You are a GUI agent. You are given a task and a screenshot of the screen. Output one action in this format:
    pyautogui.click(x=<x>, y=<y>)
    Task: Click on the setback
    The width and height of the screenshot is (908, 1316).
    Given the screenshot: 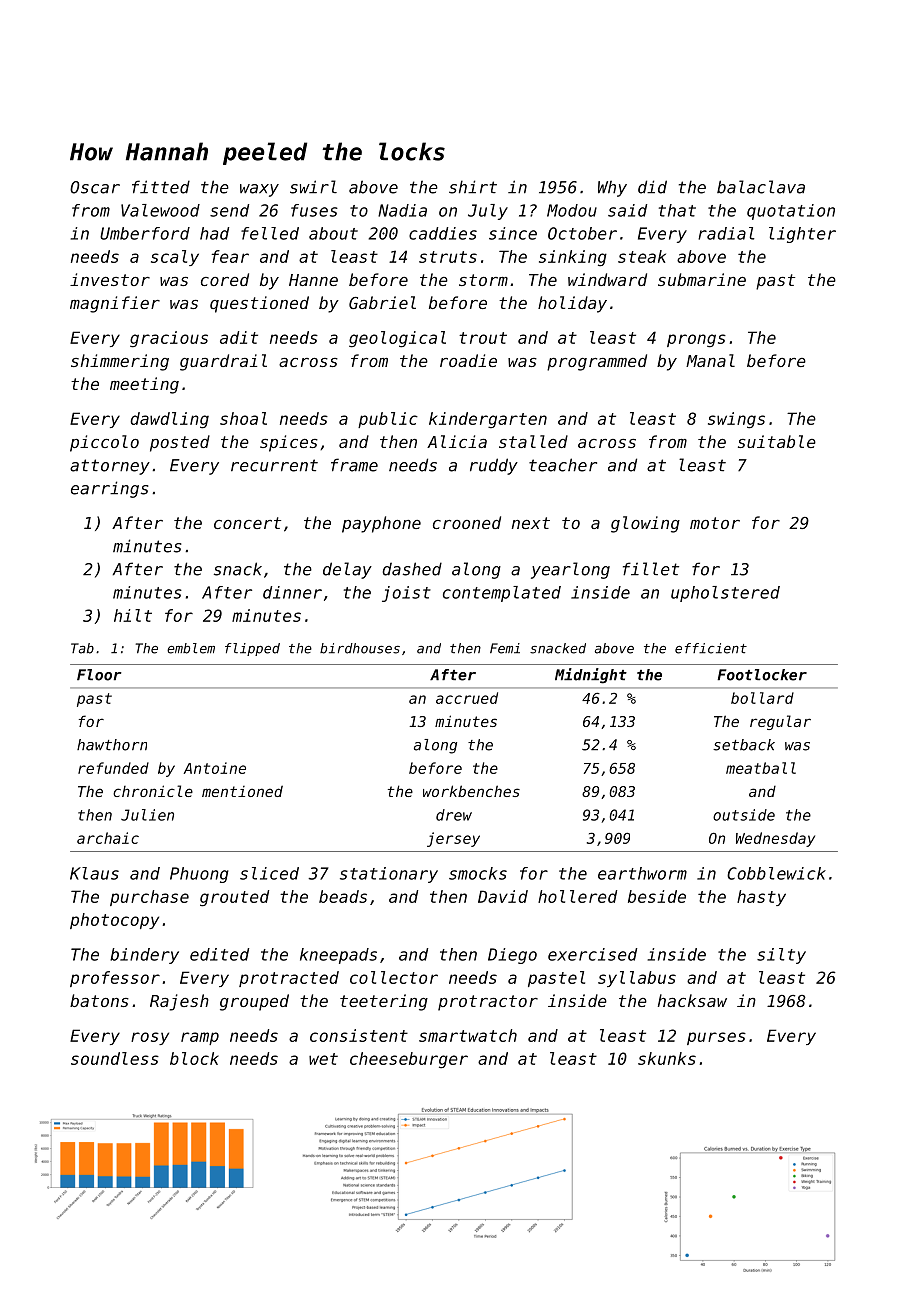 What is the action you would take?
    pyautogui.click(x=744, y=745)
